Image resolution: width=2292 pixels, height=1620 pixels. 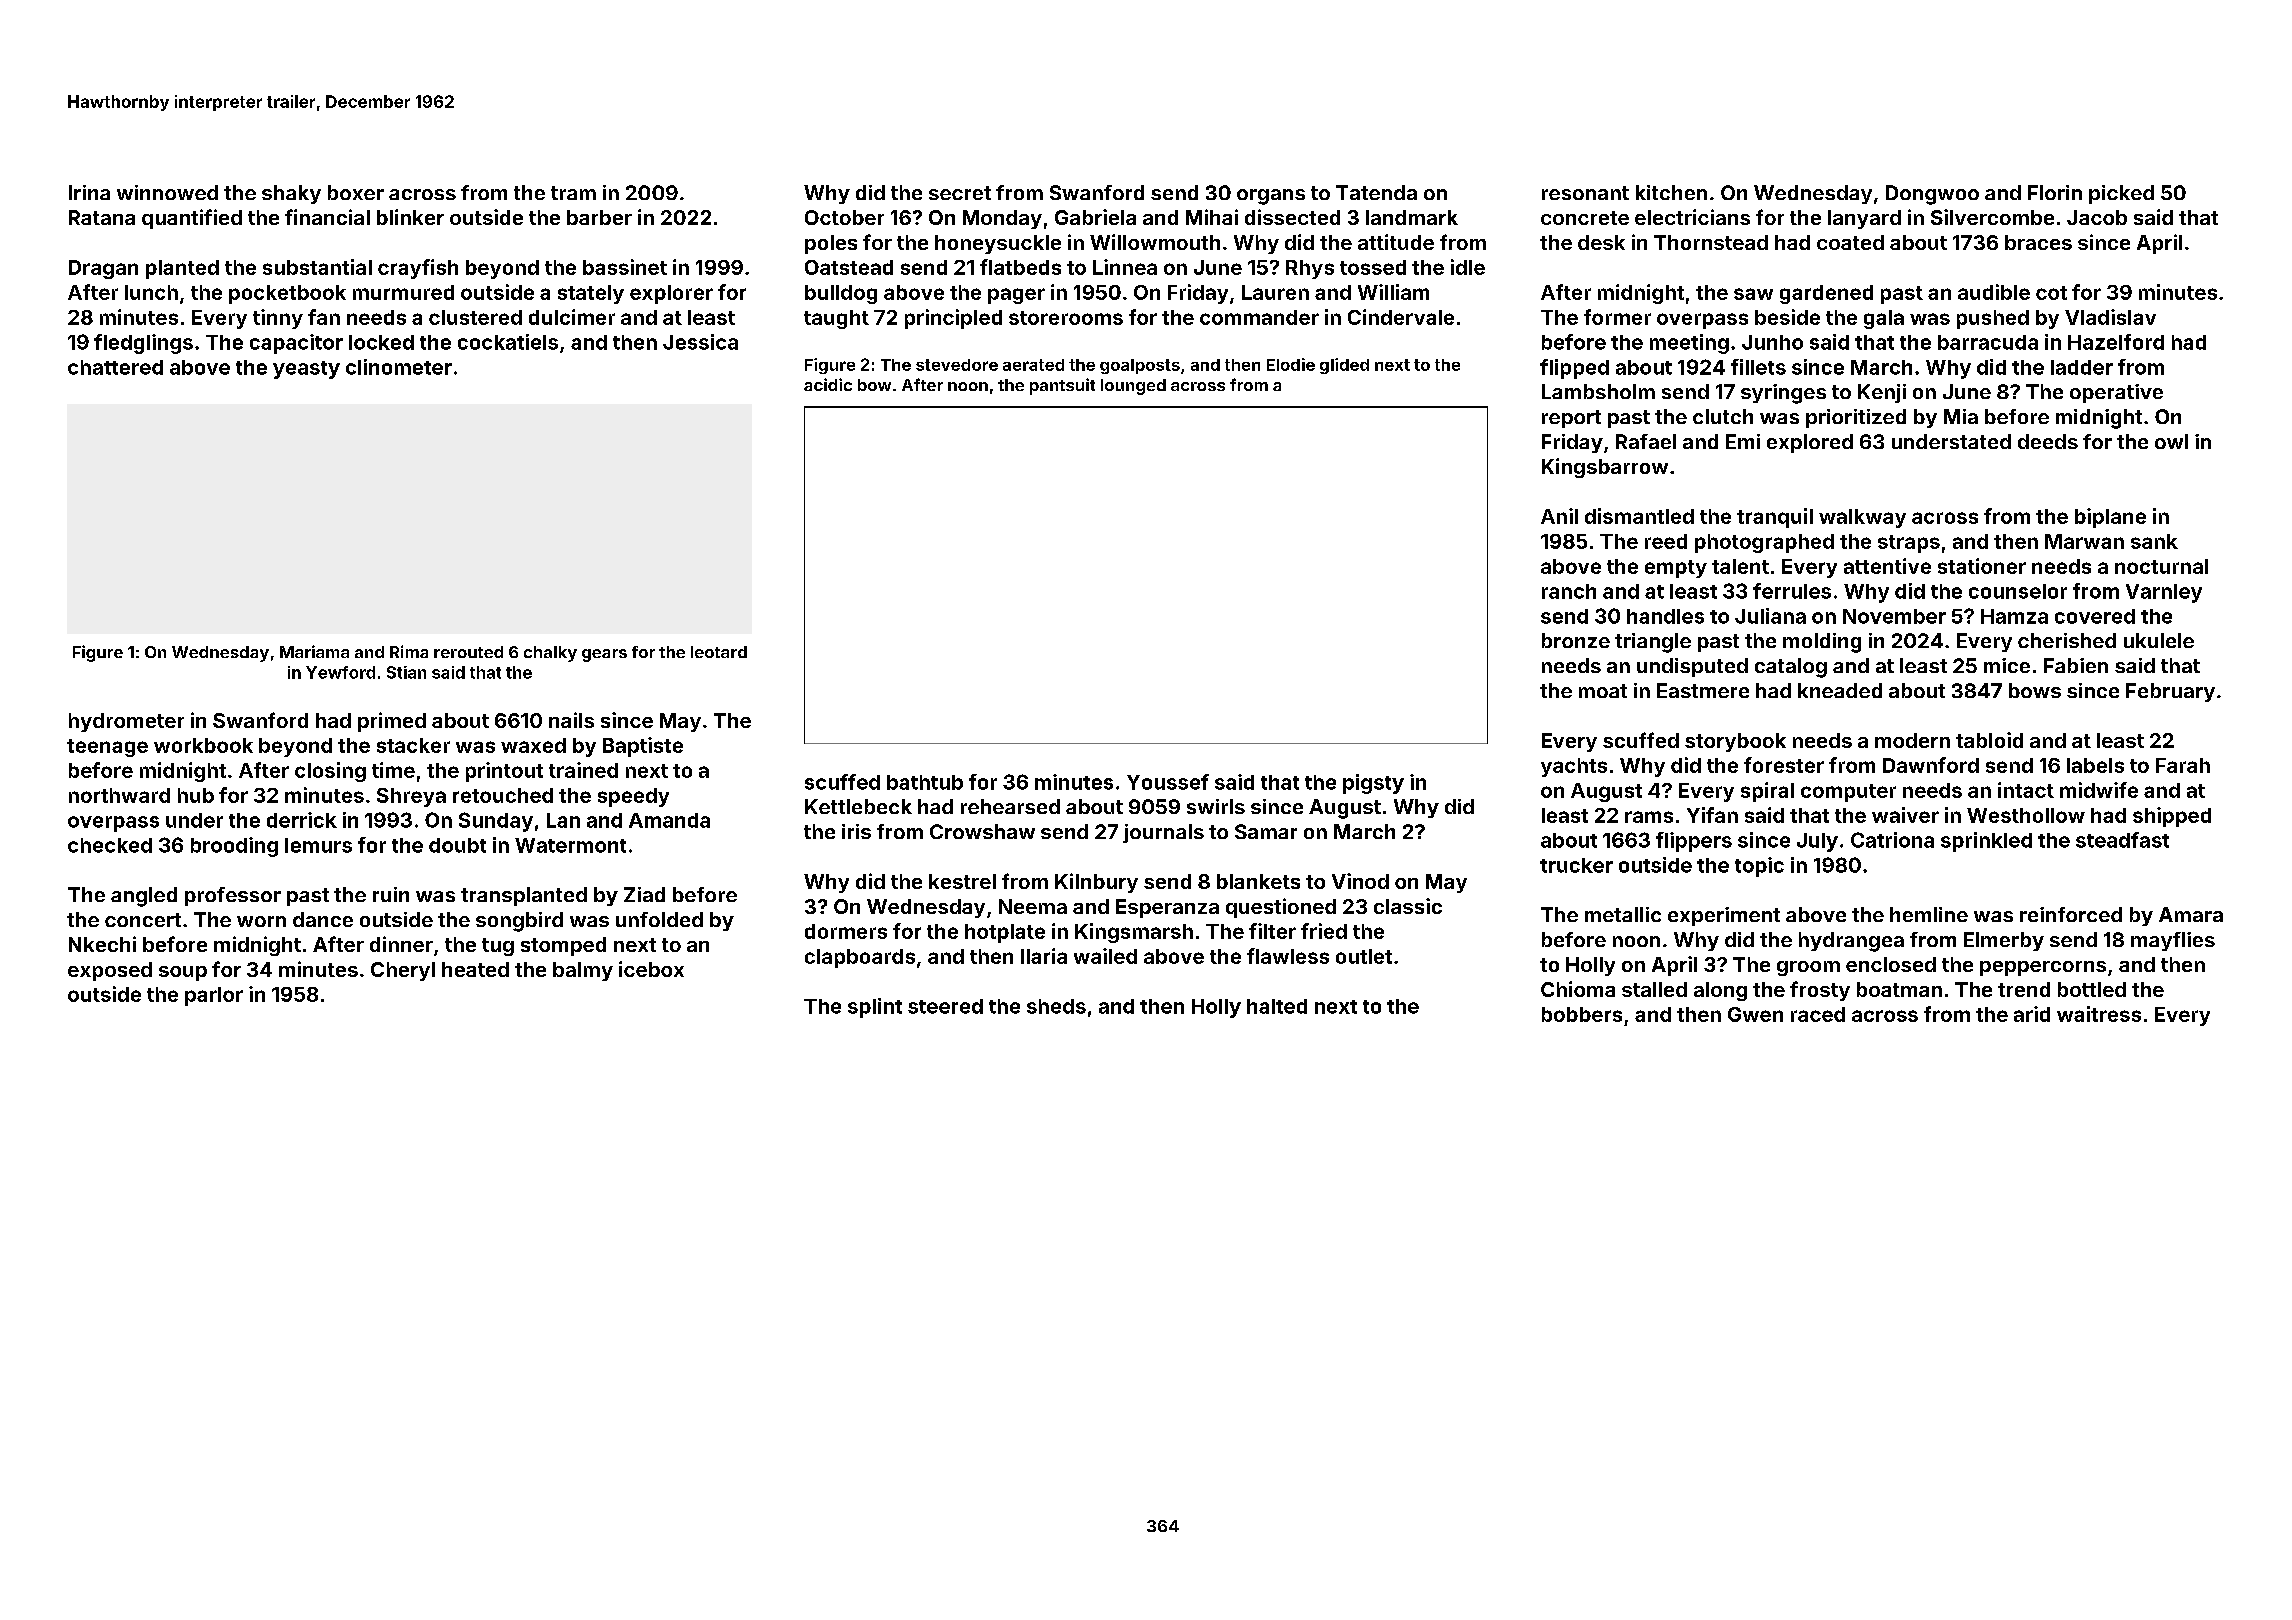 I want to click on steadfast, so click(x=2122, y=840).
